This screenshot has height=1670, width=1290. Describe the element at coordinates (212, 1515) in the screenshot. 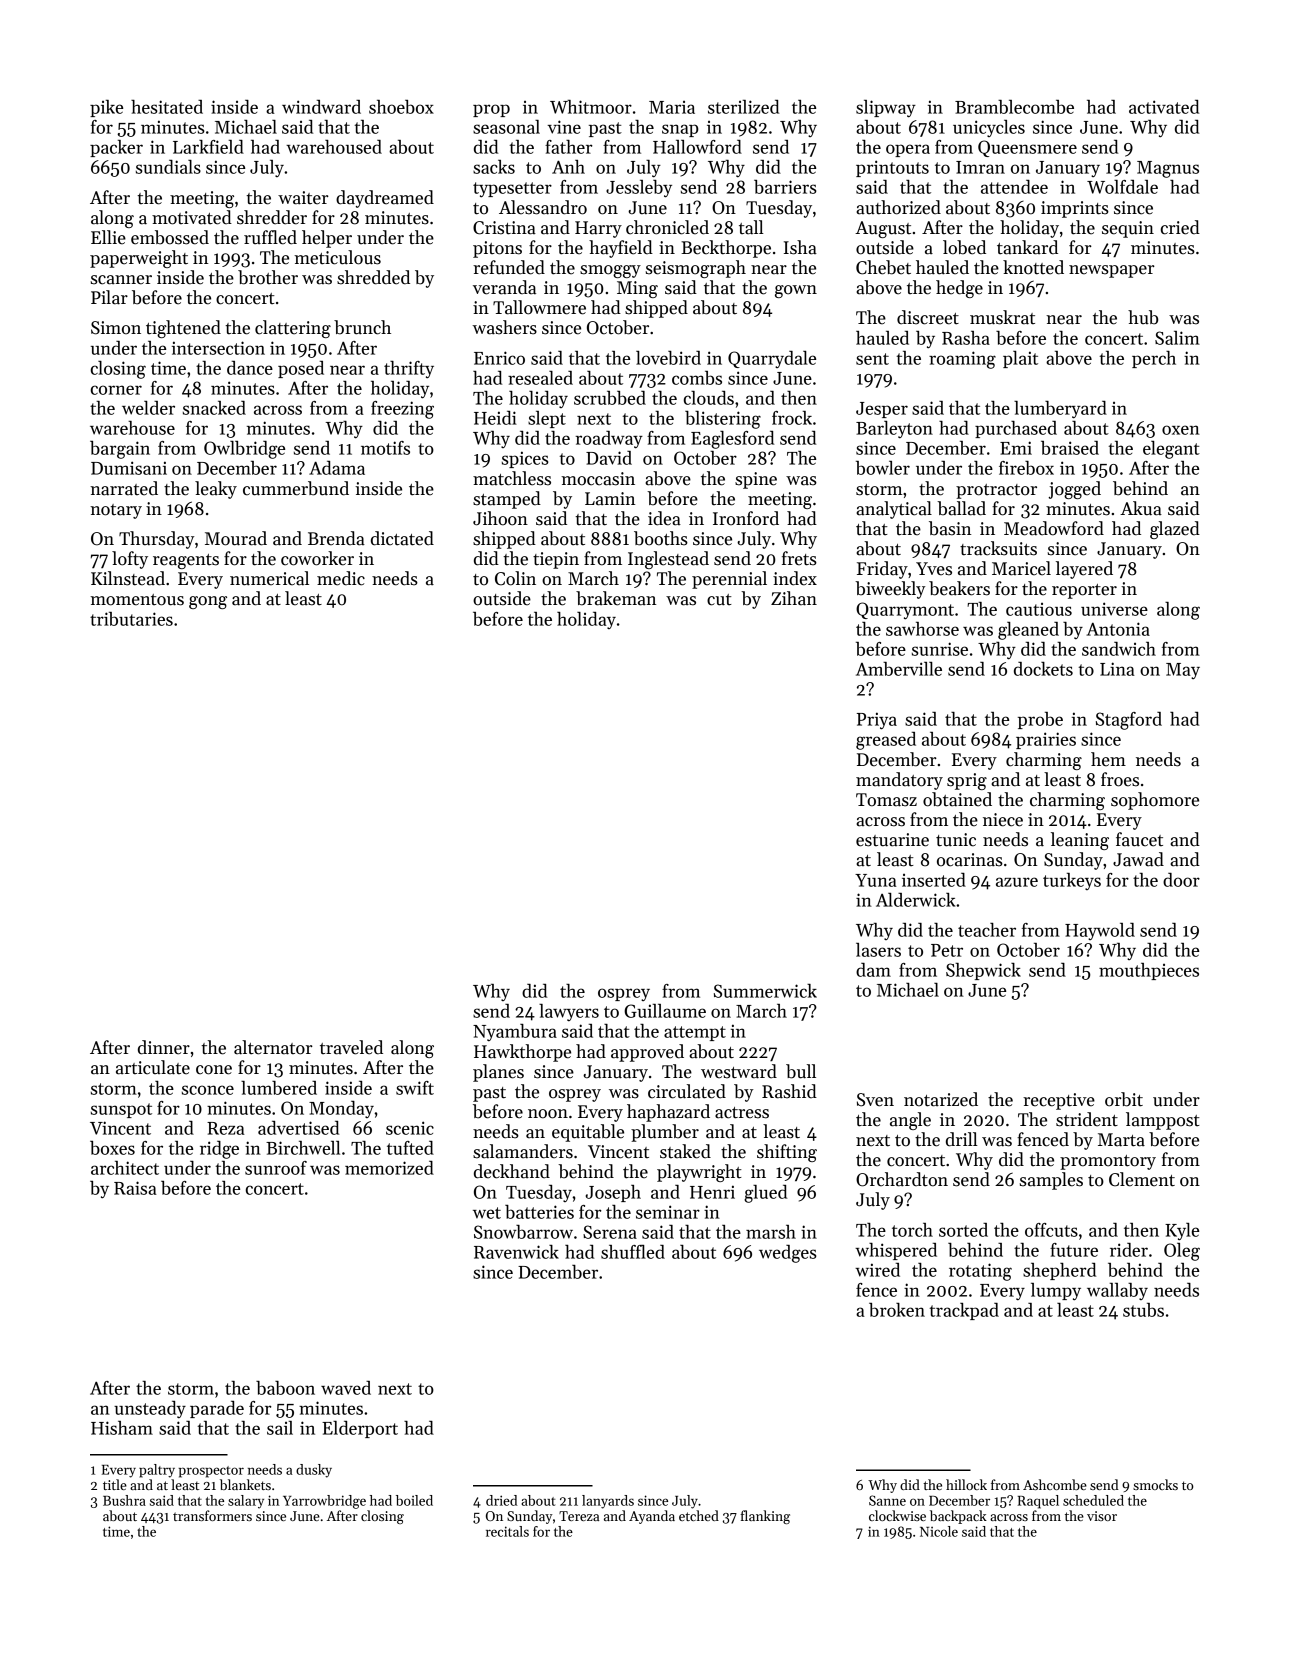

I see `transformers` at that location.
